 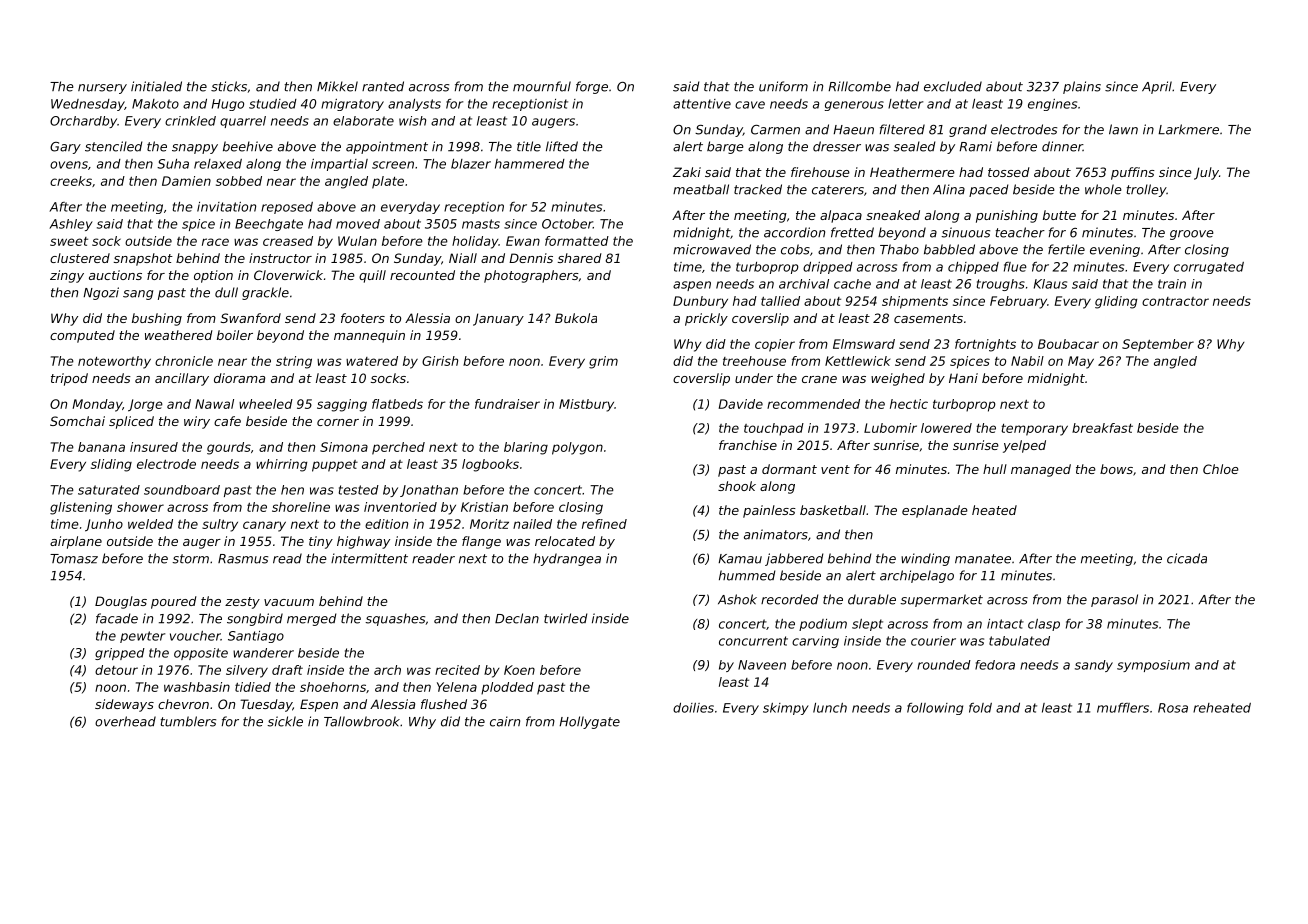 I want to click on corner, so click(x=338, y=422).
